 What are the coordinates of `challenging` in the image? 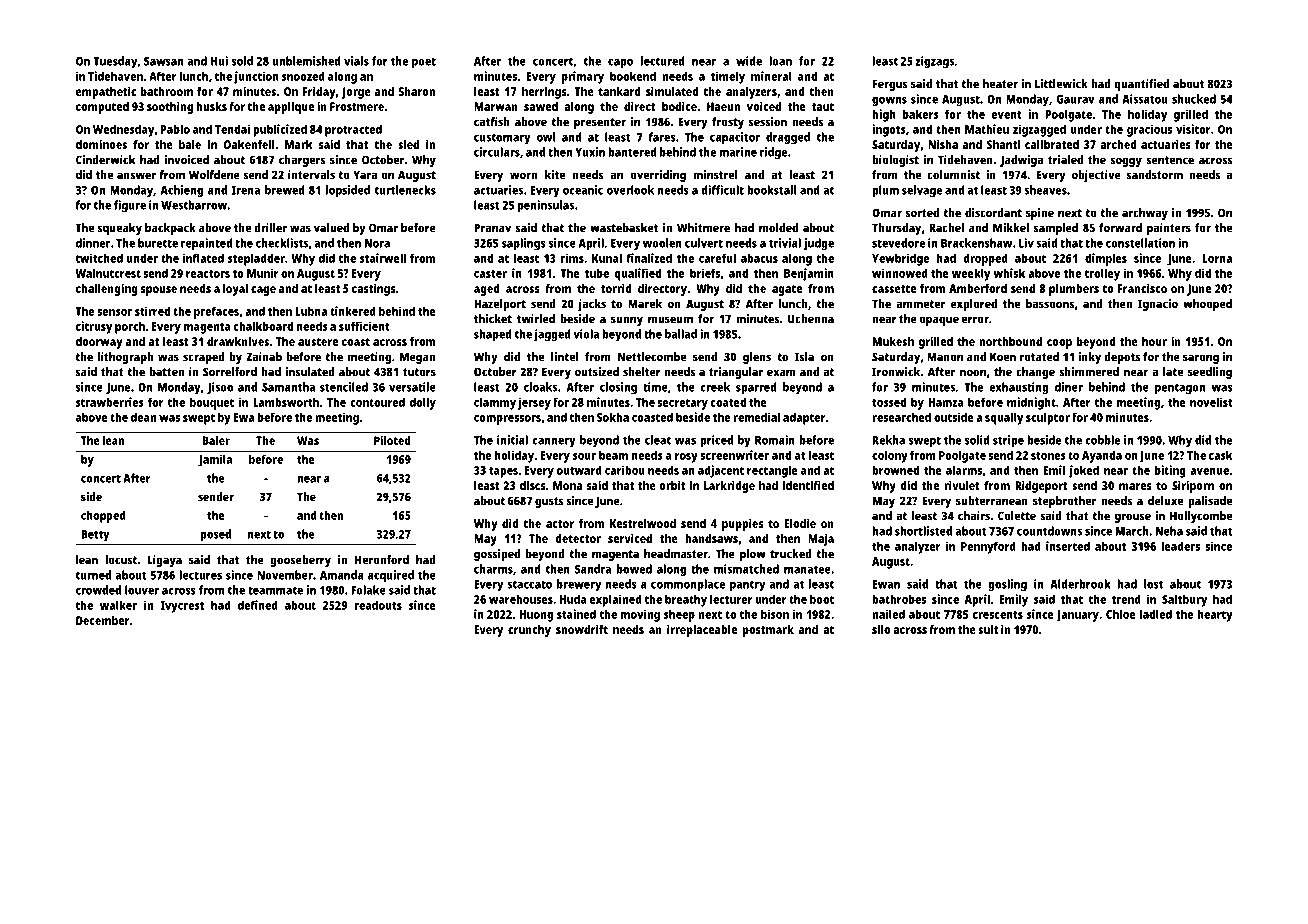 It's located at (107, 289).
